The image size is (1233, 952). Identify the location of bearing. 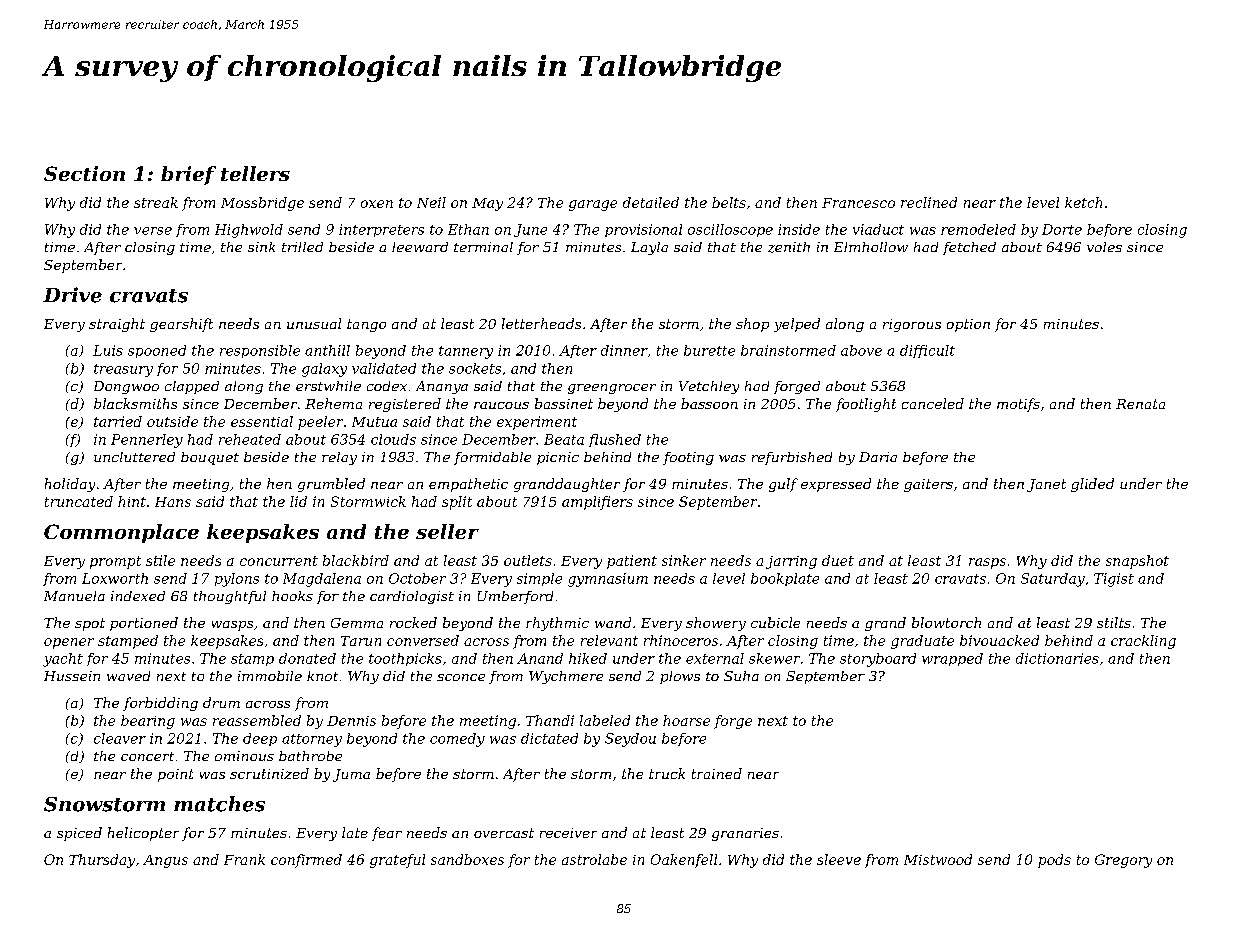
(148, 722).
